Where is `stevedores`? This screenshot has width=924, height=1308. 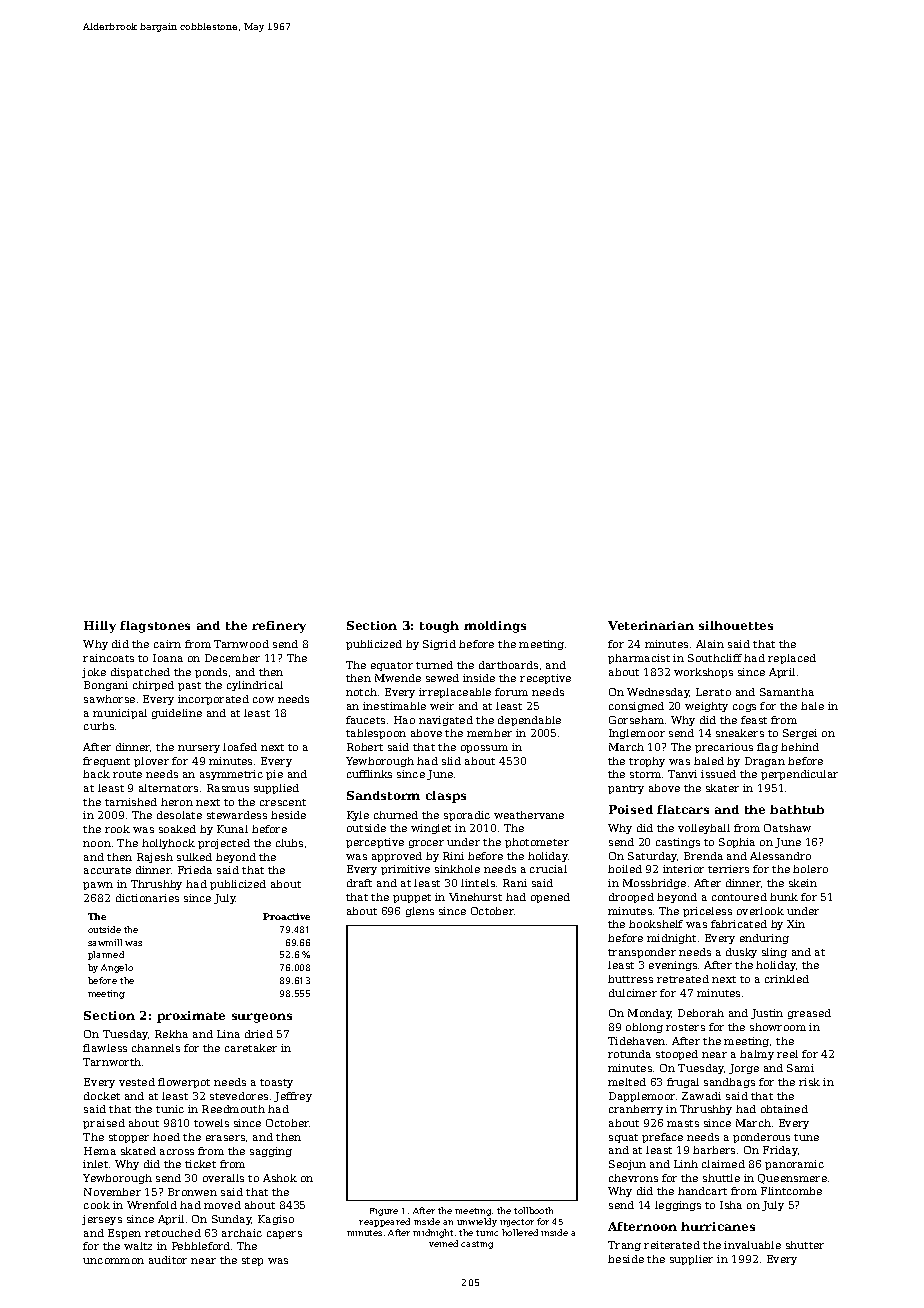
stevedores is located at coordinates (239, 1096).
